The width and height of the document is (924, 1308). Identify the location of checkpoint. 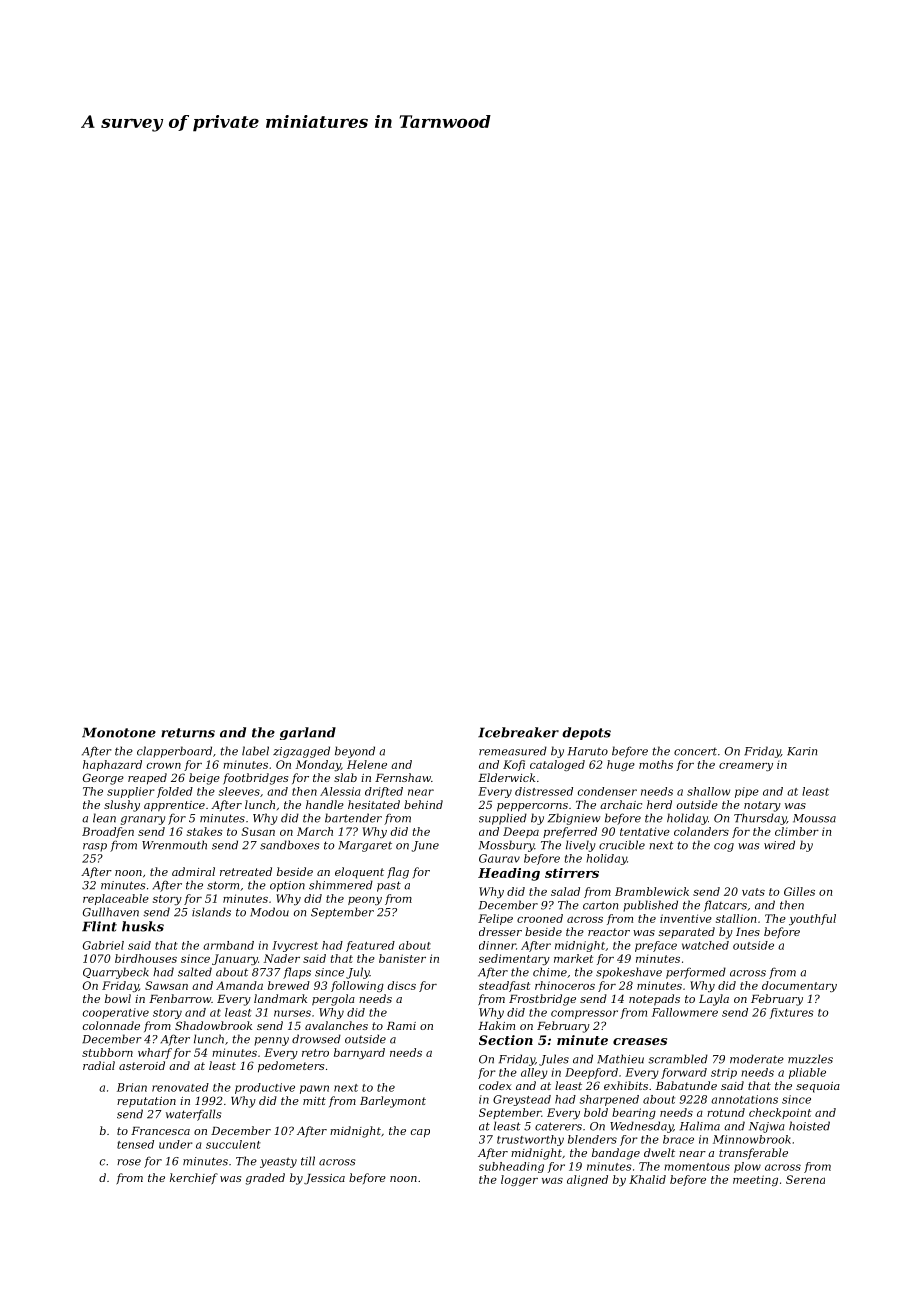
(780, 1113).
